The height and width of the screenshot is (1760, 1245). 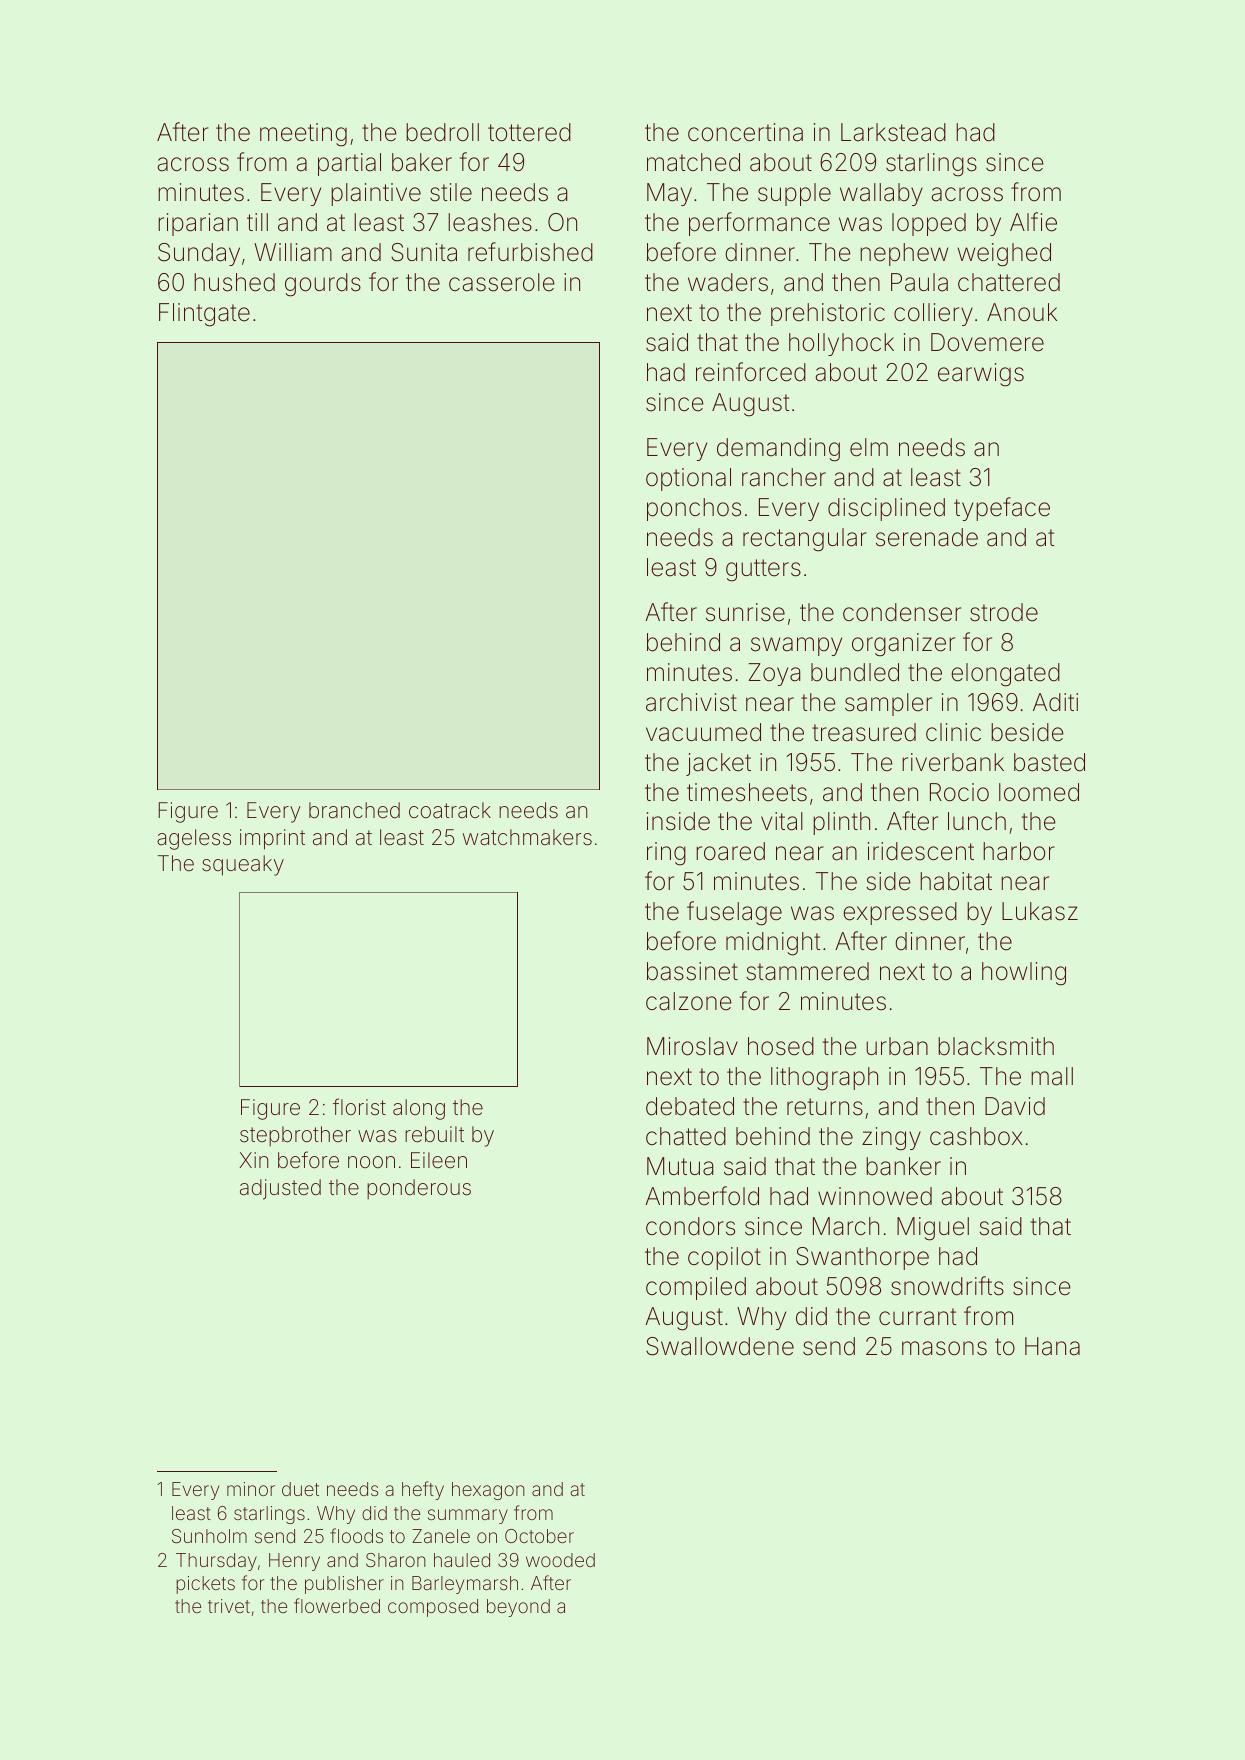 I want to click on branched, so click(x=354, y=810).
